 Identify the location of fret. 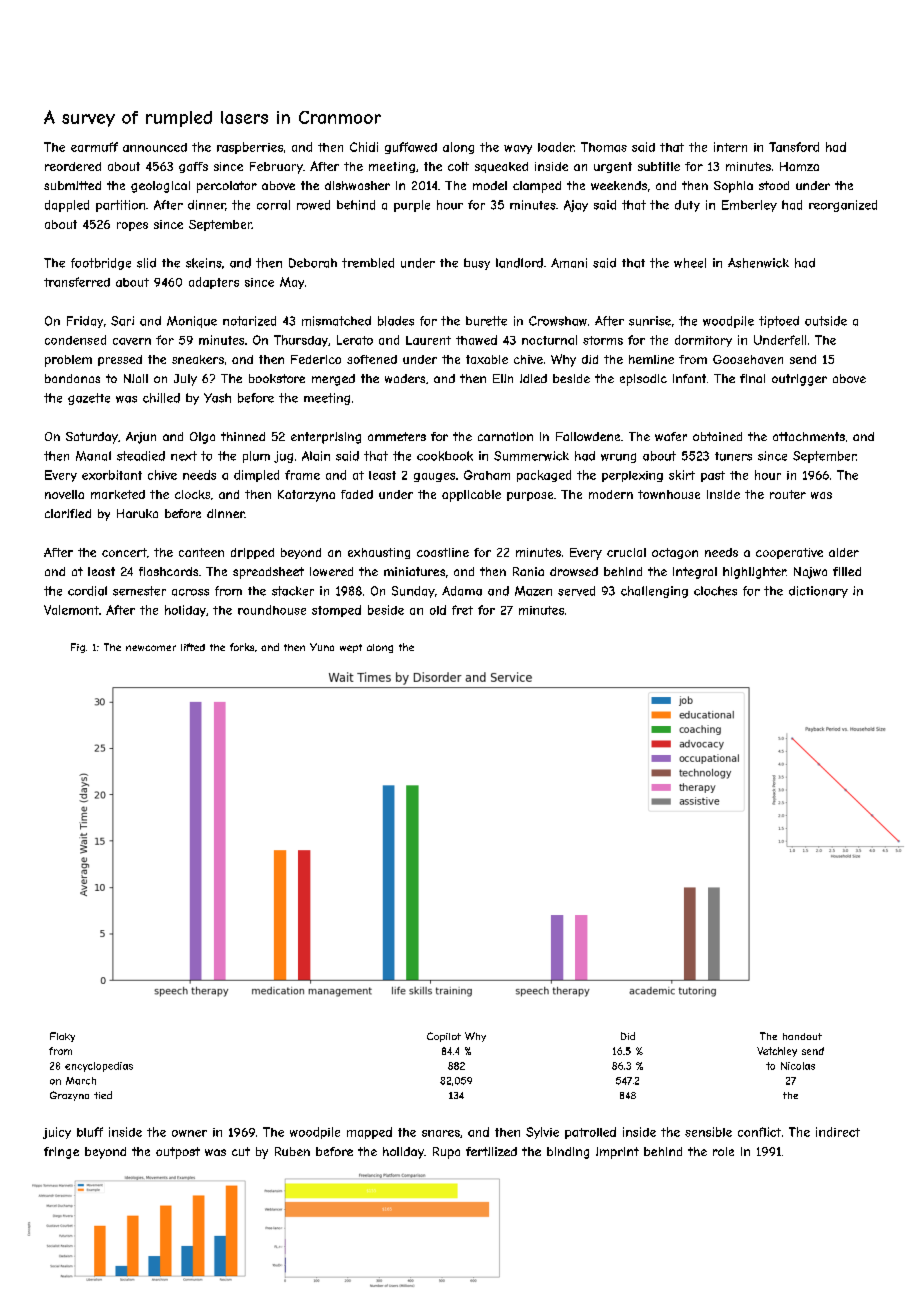
(462, 610).
